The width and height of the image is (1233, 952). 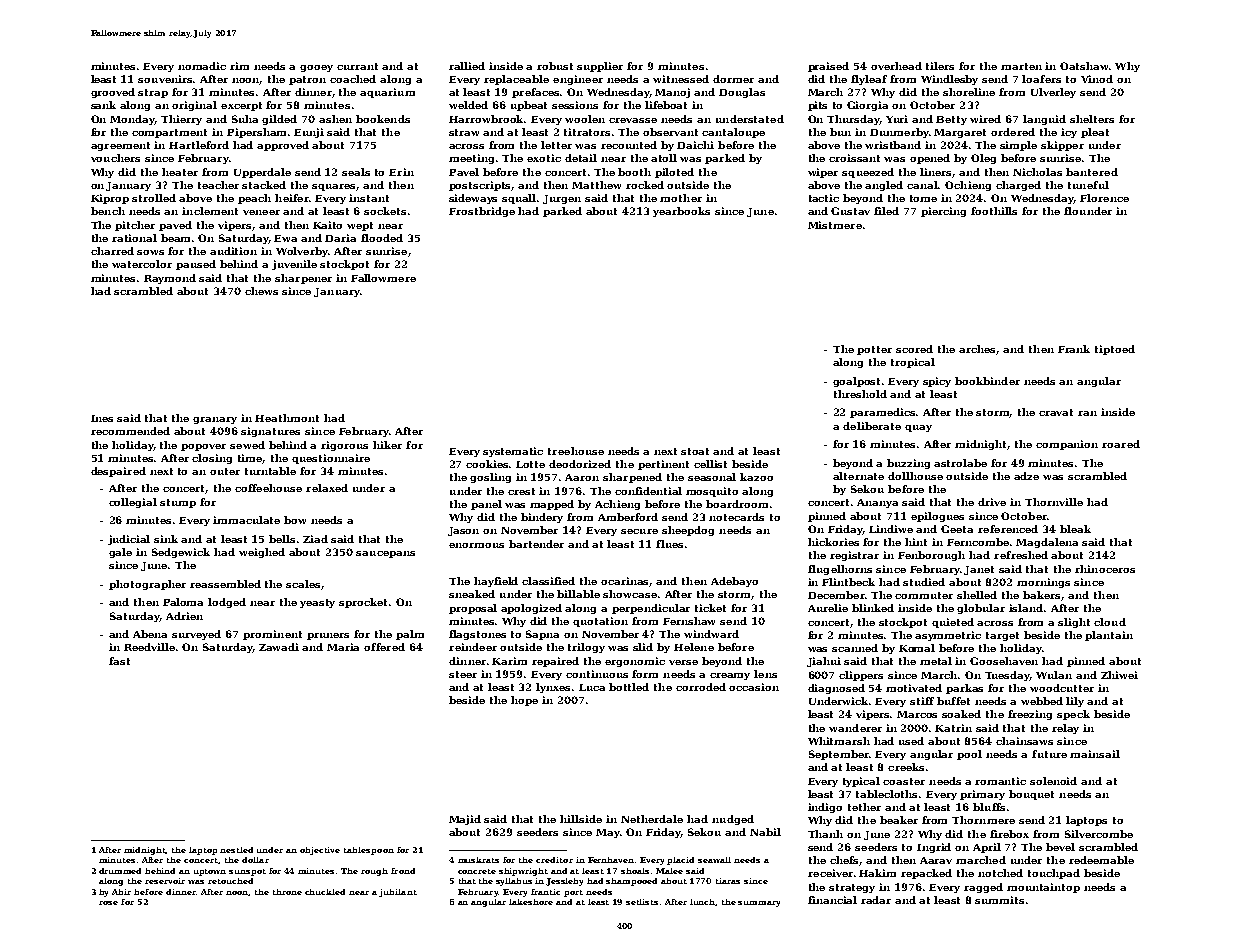 I want to click on bartender, so click(x=536, y=544).
